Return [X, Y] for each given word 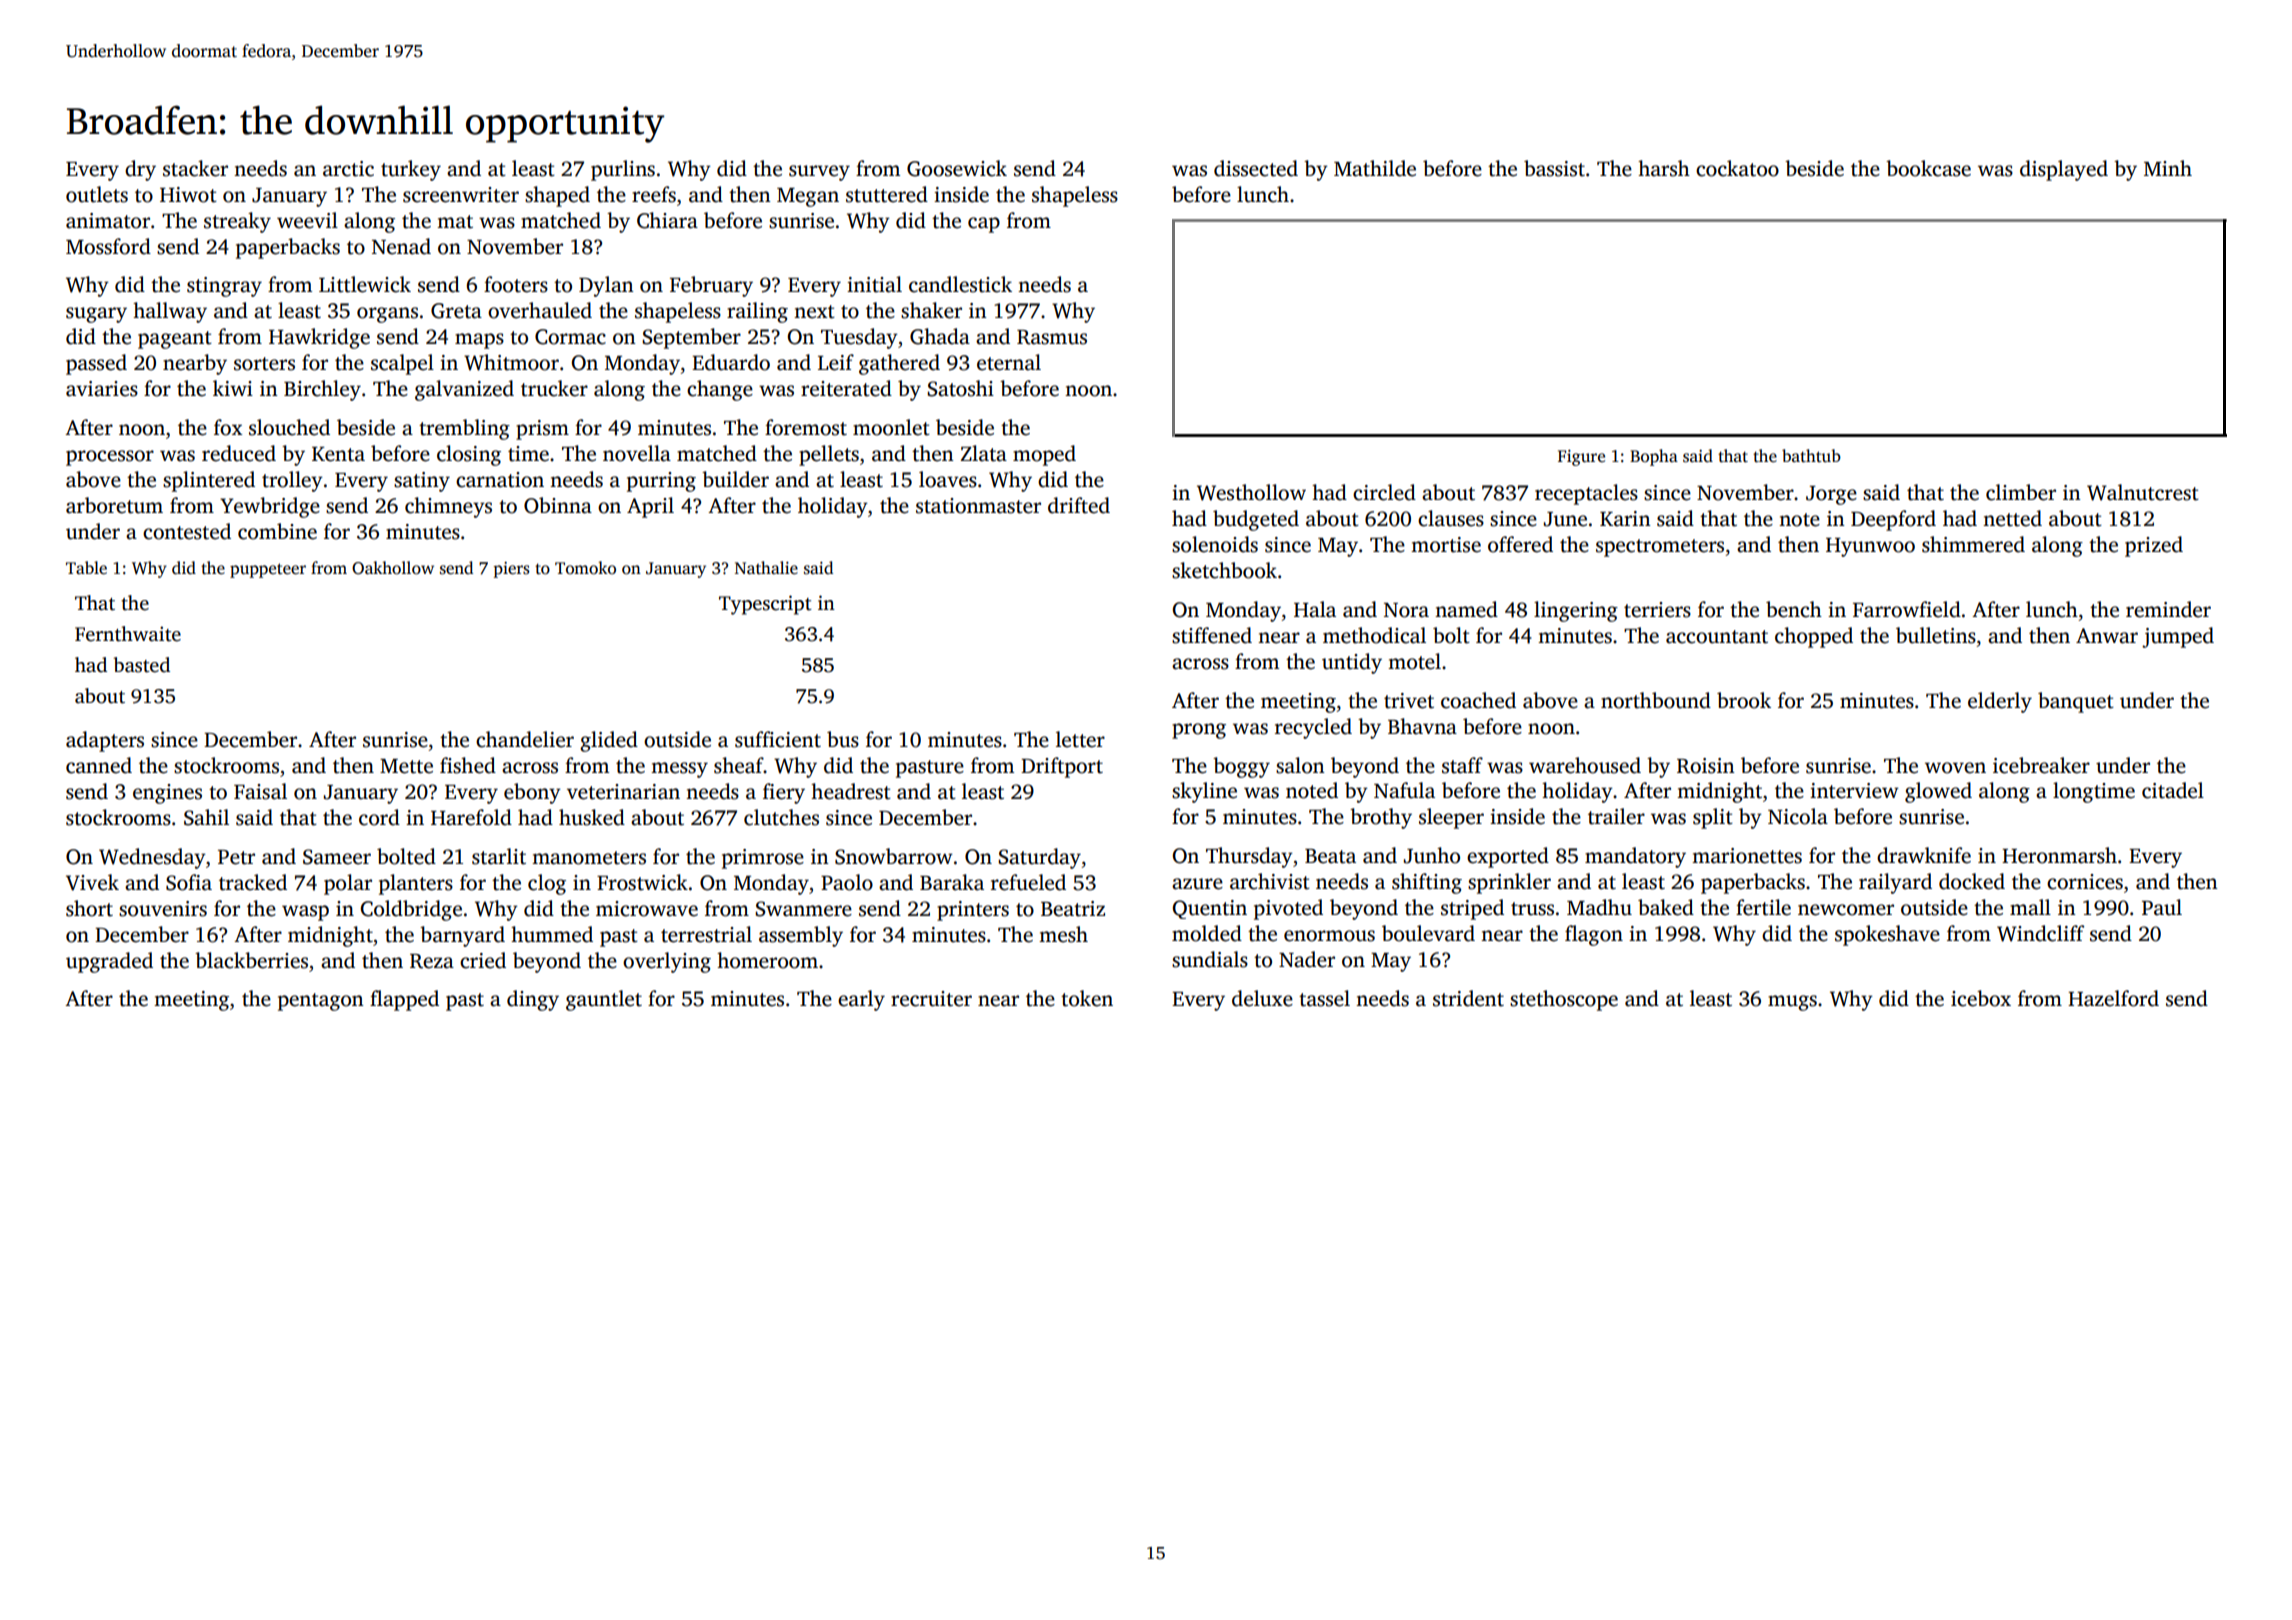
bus [843, 739]
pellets [829, 455]
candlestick [960, 284]
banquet [2076, 702]
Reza [432, 961]
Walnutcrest [2143, 492]
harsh [1664, 168]
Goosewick [957, 168]
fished [468, 765]
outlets [97, 194]
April [650, 507]
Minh [2168, 168]
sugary [96, 315]
